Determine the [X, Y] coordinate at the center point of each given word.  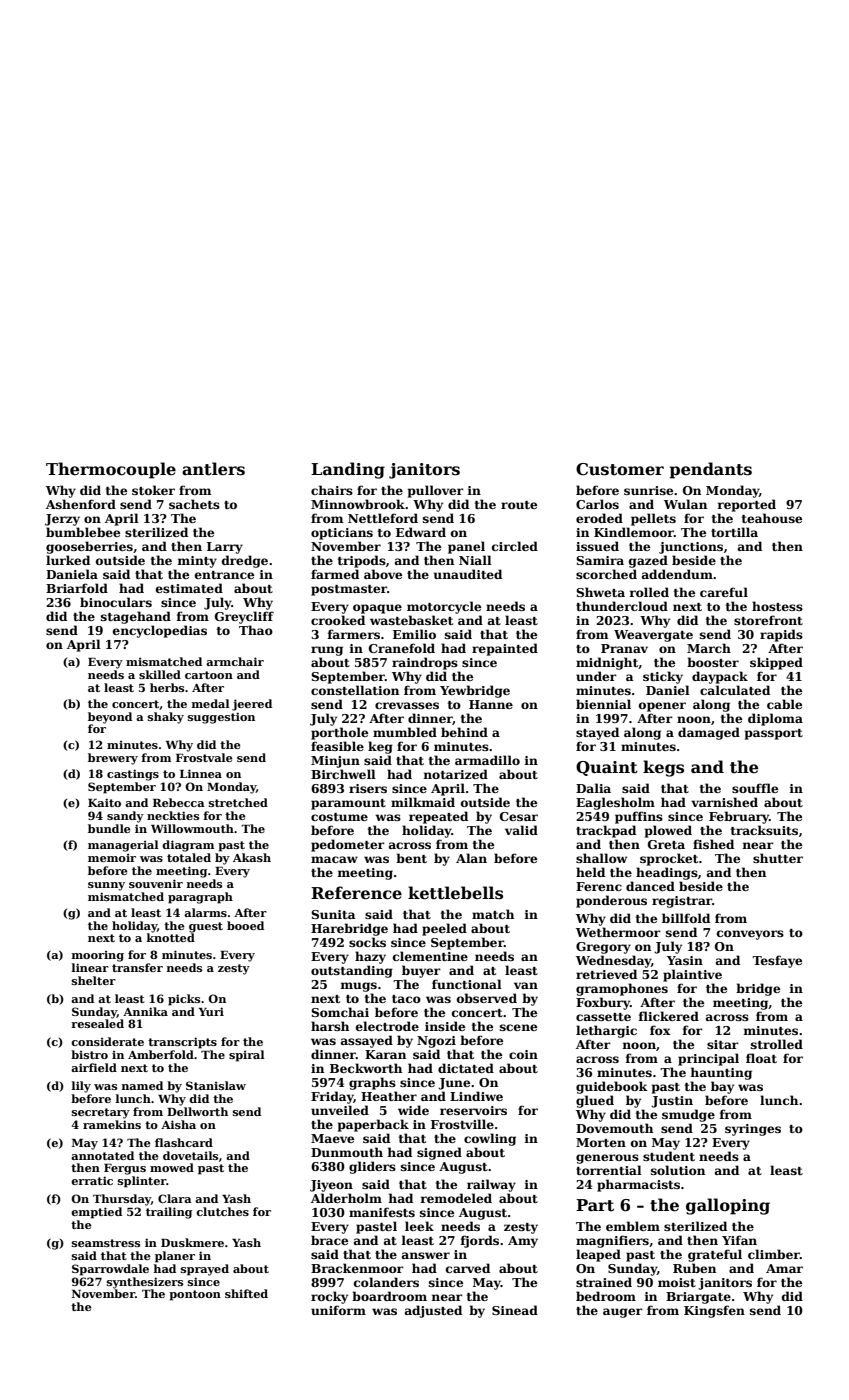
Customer [620, 469]
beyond [110, 718]
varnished [724, 802]
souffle [755, 788]
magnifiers [612, 1241]
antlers [213, 469]
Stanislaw [216, 1085]
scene [518, 1027]
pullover [436, 491]
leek [419, 1226]
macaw [334, 859]
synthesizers [145, 1283]
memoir [112, 857]
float [761, 1058]
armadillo [487, 760]
